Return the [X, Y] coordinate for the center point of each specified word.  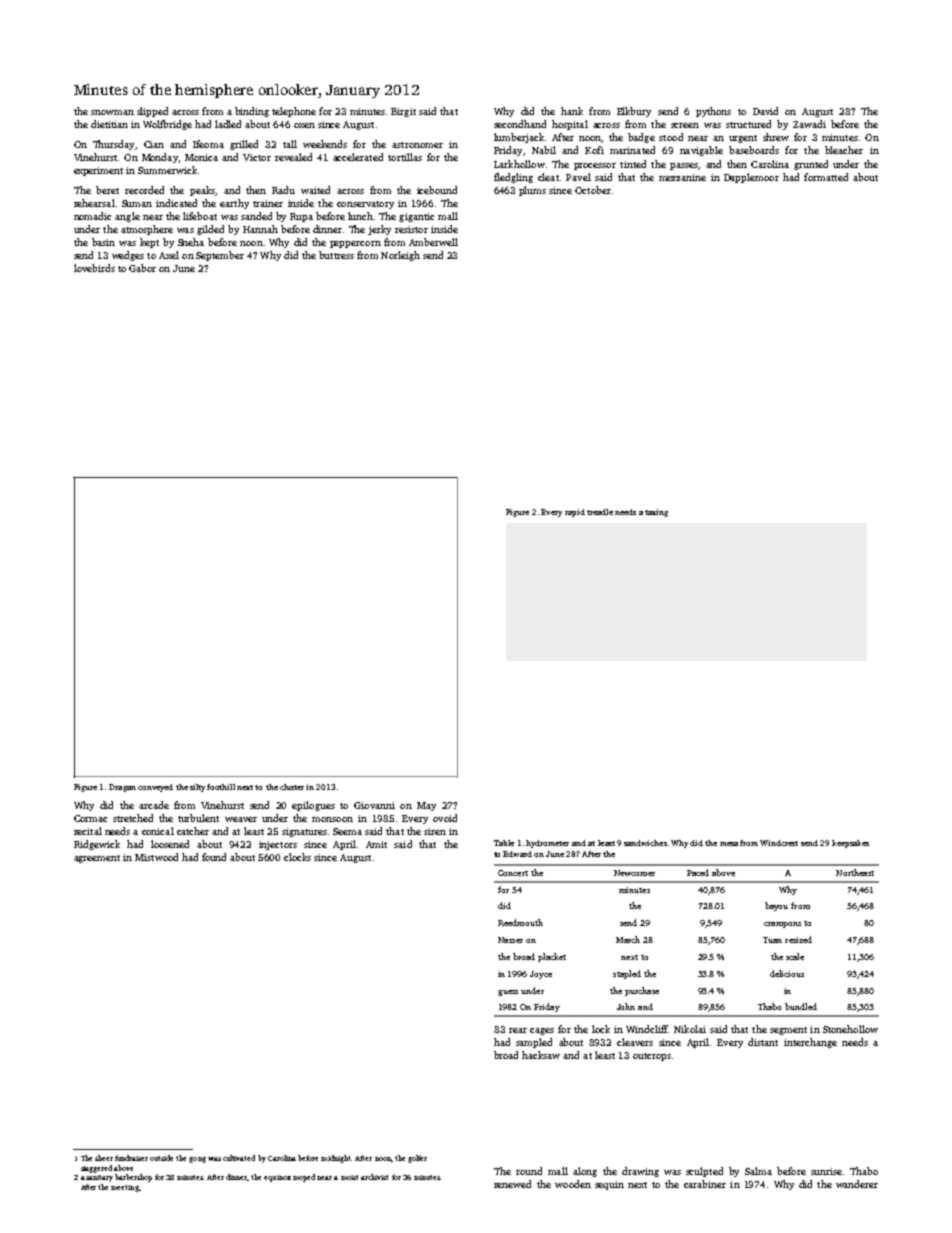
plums [532, 191]
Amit [376, 844]
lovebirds [94, 268]
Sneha [191, 242]
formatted [826, 177]
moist [349, 1177]
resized [798, 939]
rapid [575, 513]
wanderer [857, 1184]
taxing [656, 513]
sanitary [99, 1178]
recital [88, 831]
